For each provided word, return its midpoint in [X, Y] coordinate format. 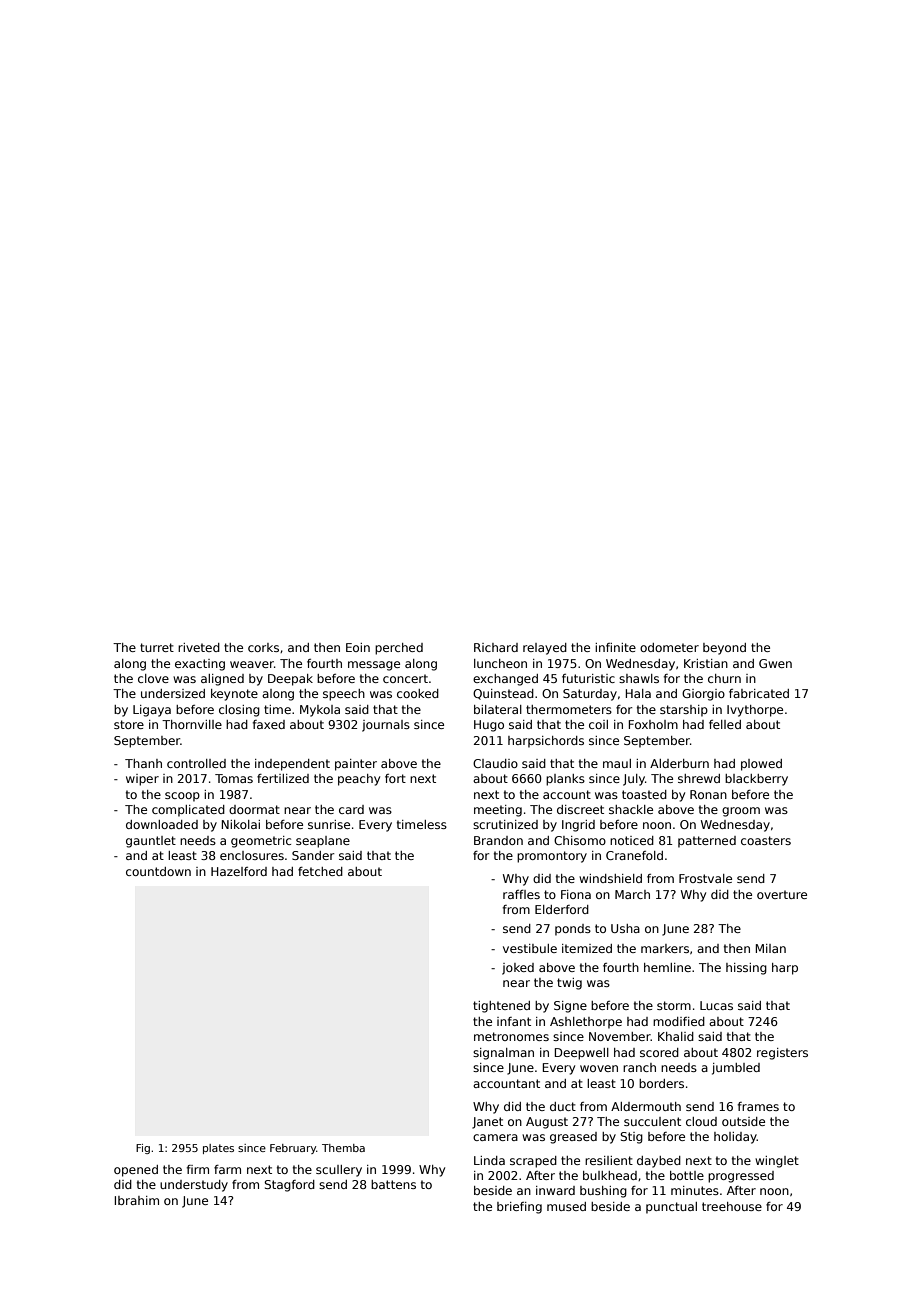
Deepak [290, 680]
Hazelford [239, 871]
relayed [545, 649]
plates [218, 1149]
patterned [707, 842]
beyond [724, 649]
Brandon [498, 840]
